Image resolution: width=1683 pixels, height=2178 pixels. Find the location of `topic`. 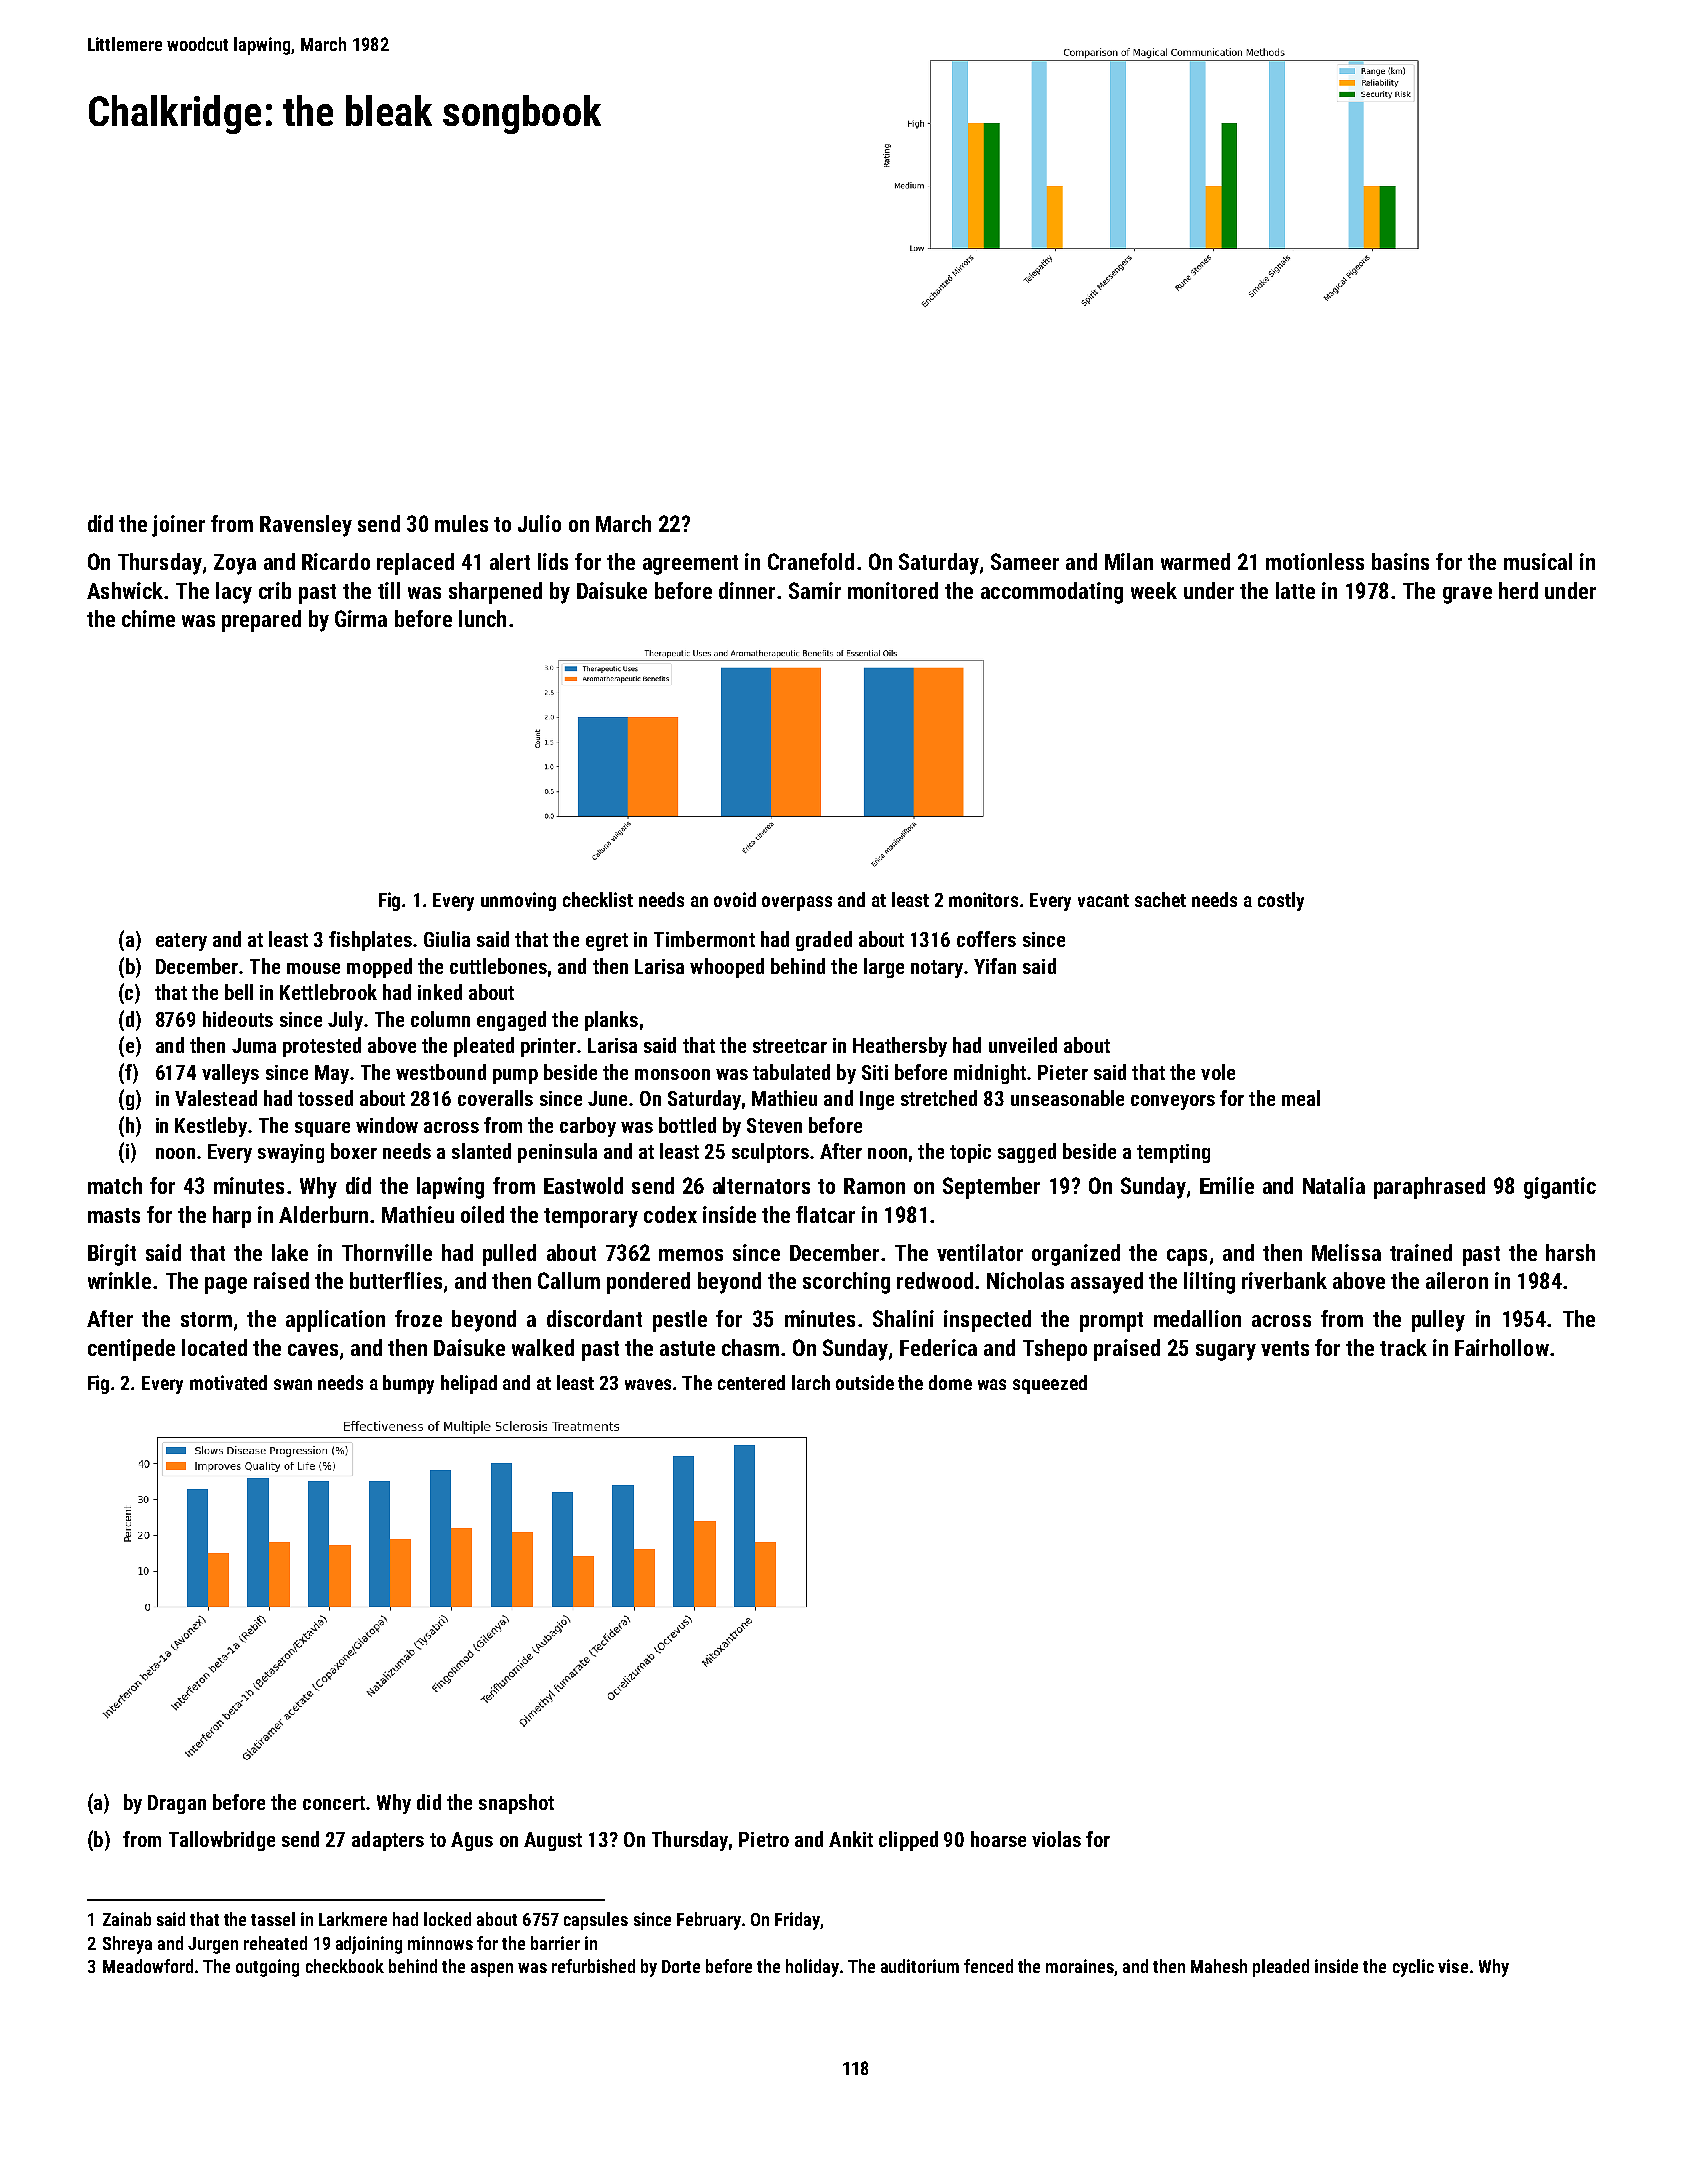

topic is located at coordinates (970, 1153).
